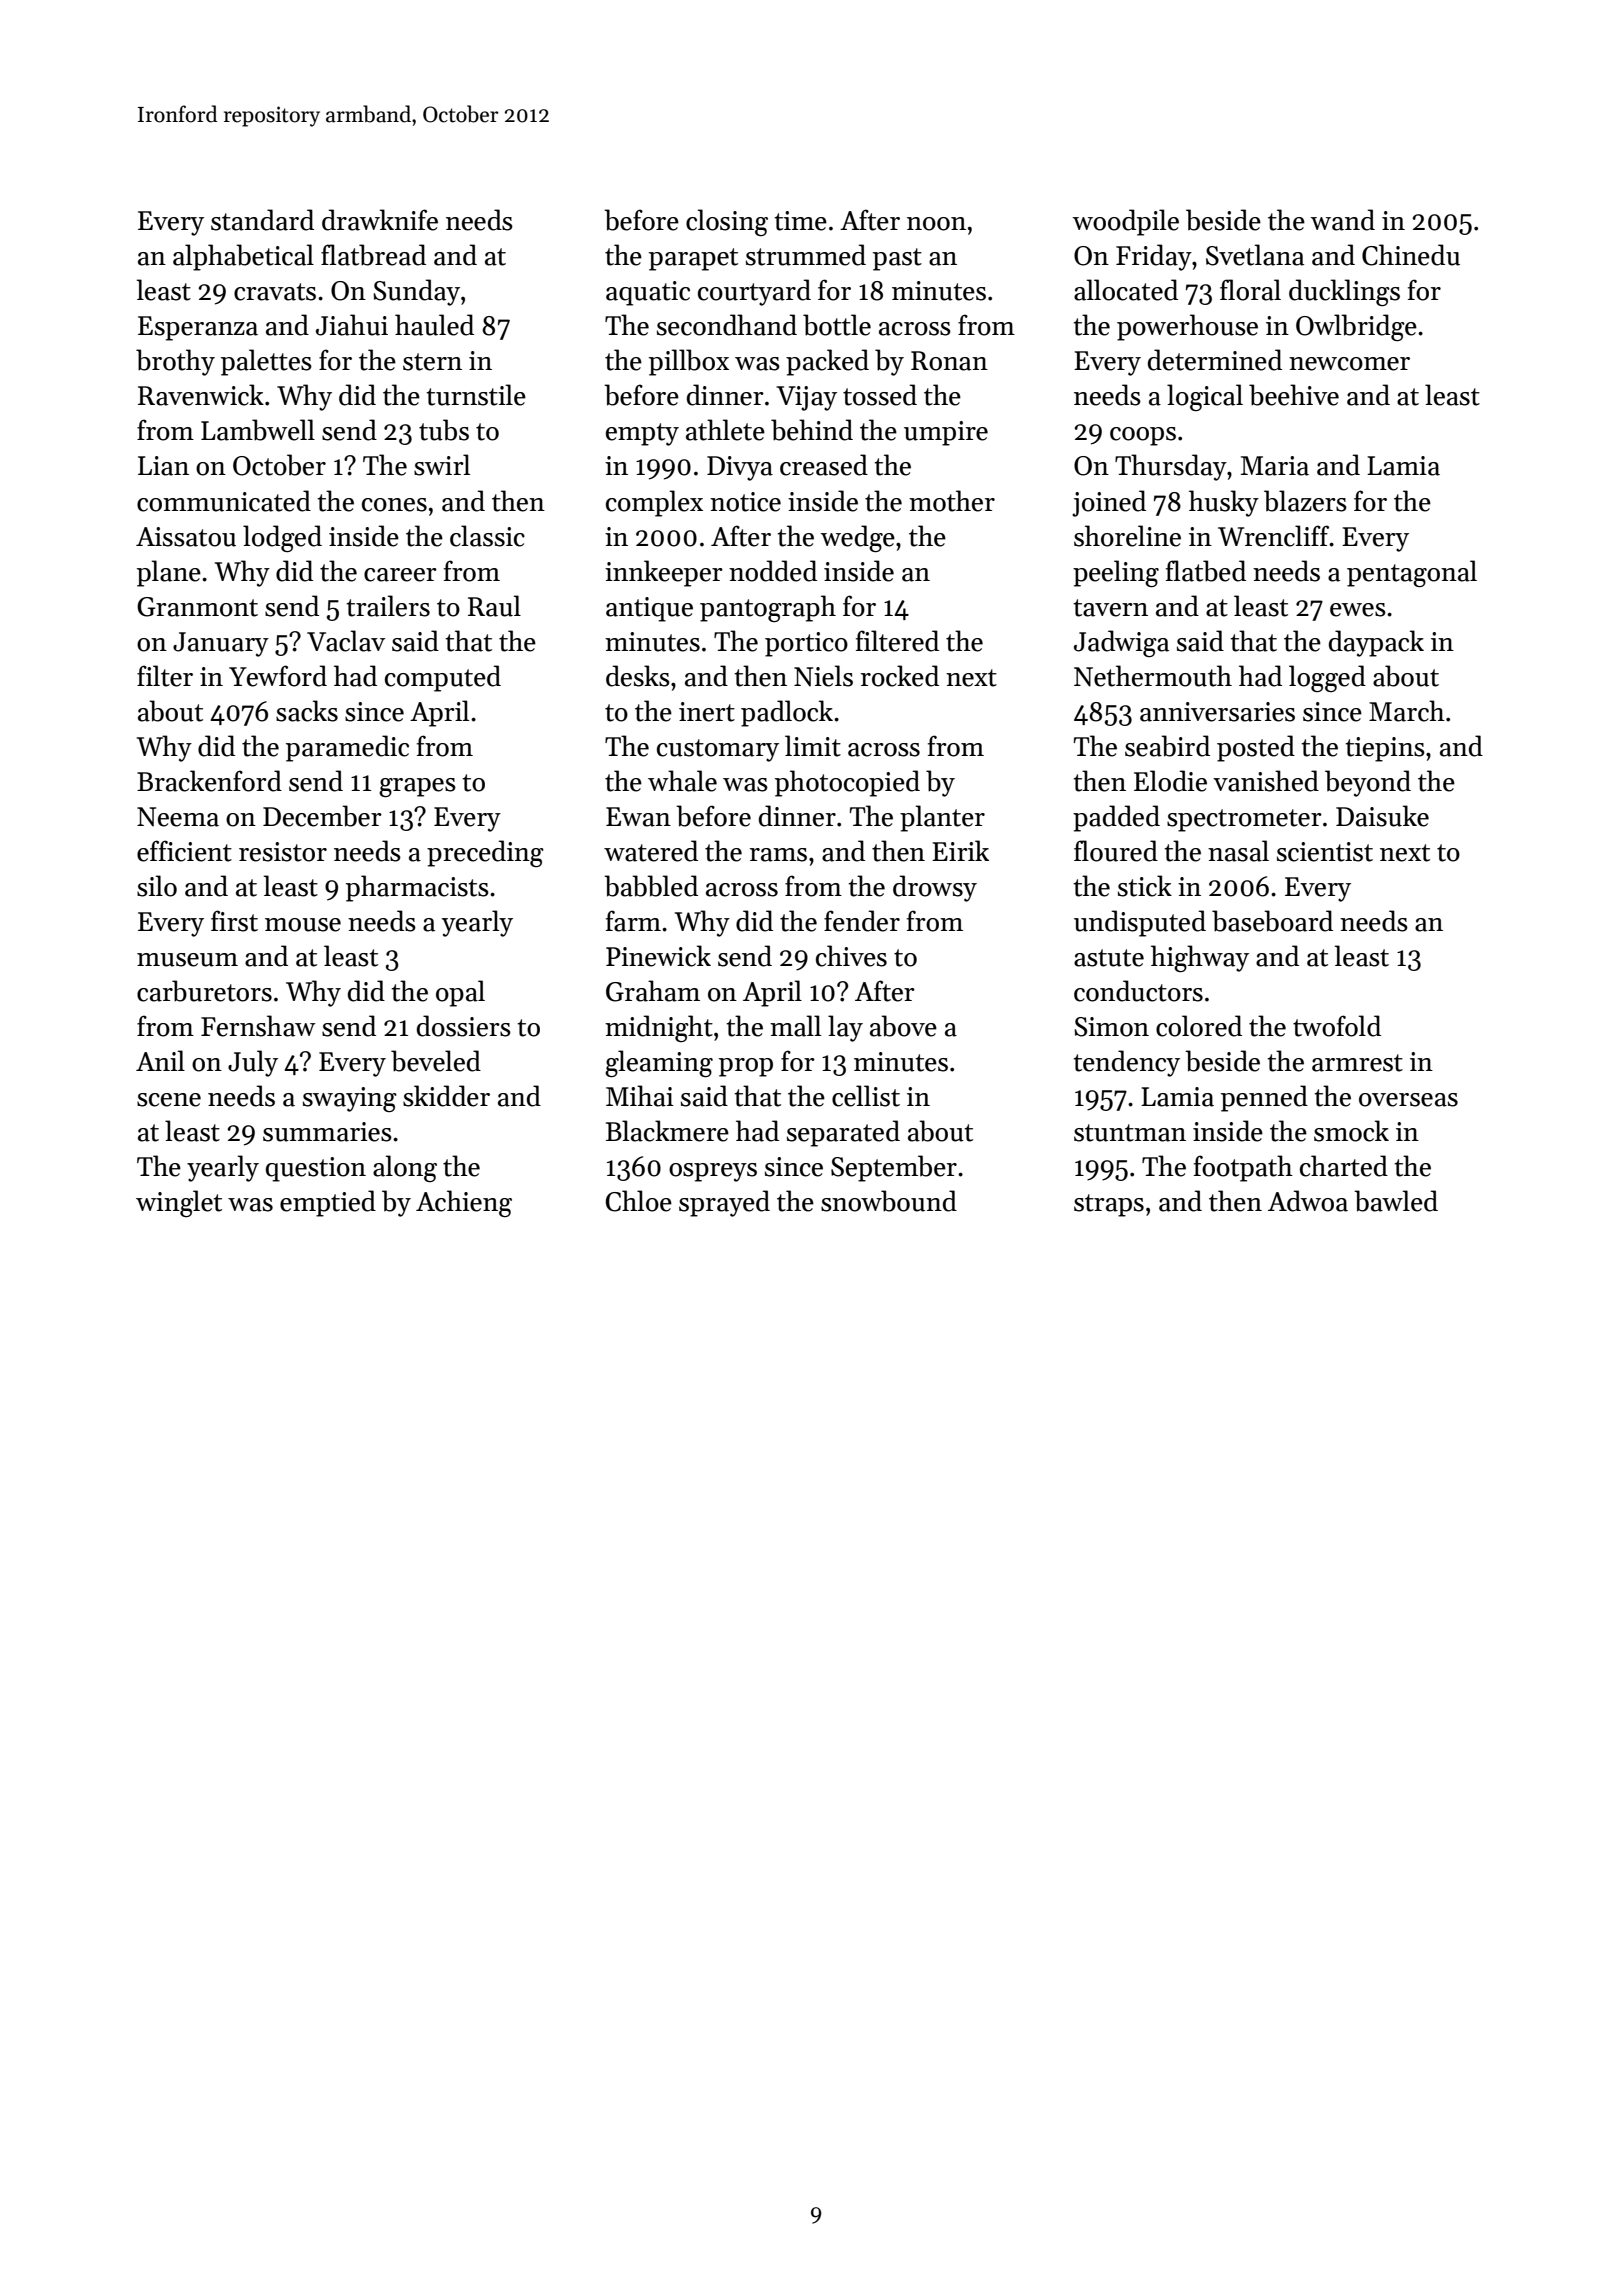 Image resolution: width=1620 pixels, height=2292 pixels. Describe the element at coordinates (936, 224) in the screenshot. I see `noon` at that location.
